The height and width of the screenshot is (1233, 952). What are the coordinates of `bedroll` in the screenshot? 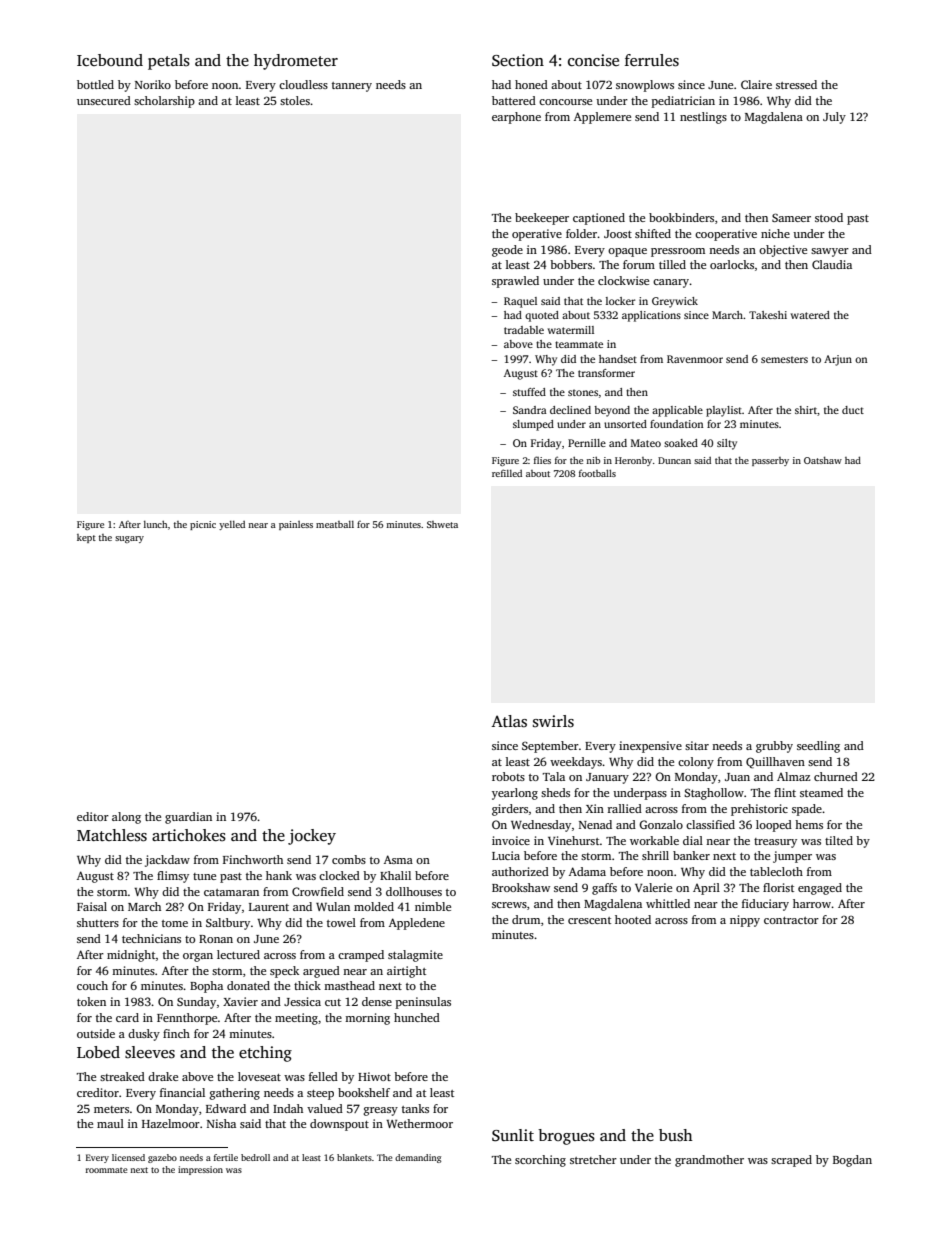 It's located at (255, 1157).
